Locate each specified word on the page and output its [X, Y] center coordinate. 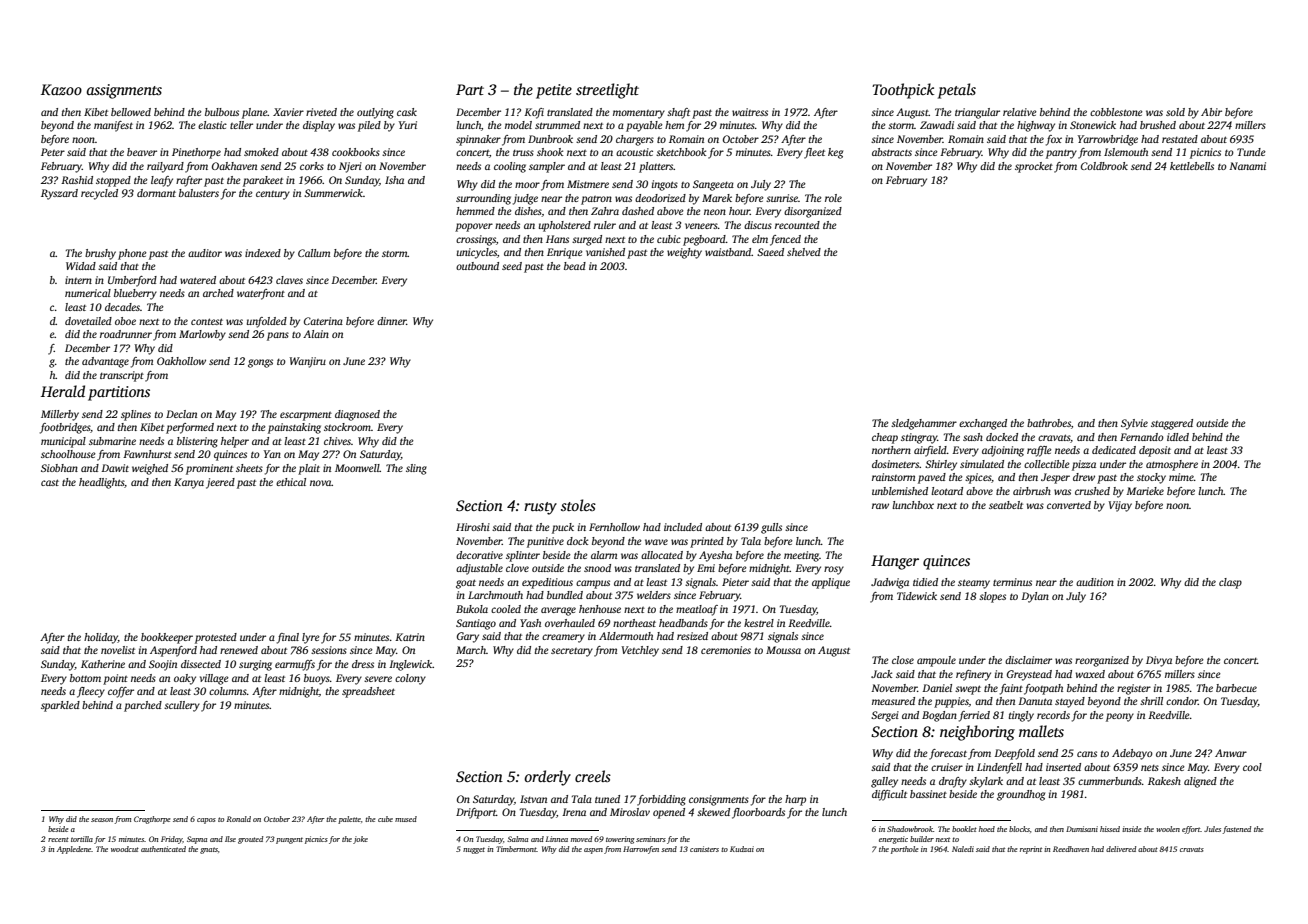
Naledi [963, 849]
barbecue [1236, 688]
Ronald [239, 819]
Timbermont [516, 849]
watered [198, 280]
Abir [1211, 112]
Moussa [783, 650]
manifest [113, 126]
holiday [101, 638]
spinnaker [478, 140]
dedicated [1114, 450]
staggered [1172, 424]
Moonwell [357, 468]
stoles [578, 505]
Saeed [770, 252]
